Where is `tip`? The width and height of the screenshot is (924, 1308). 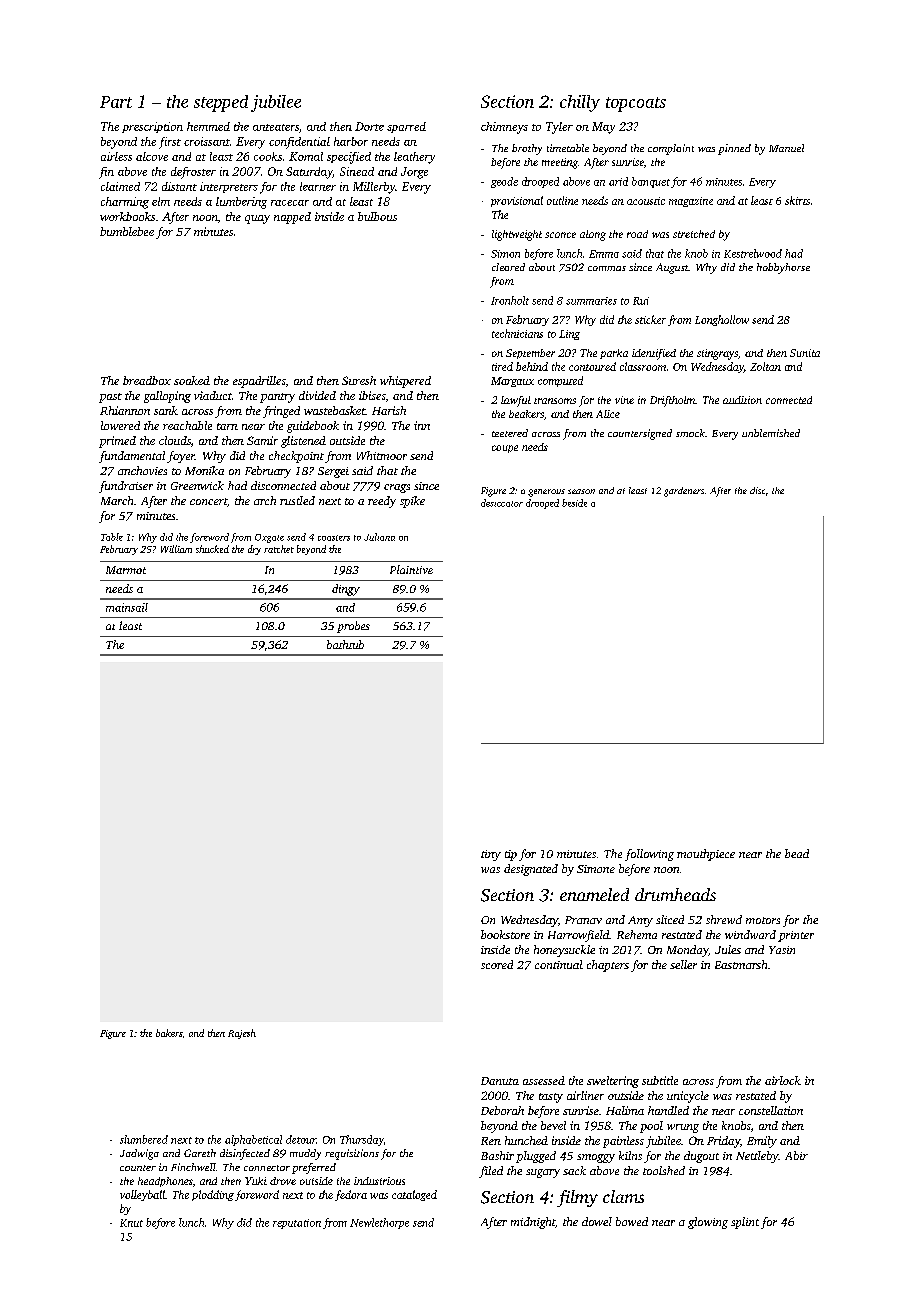 tip is located at coordinates (511, 855).
